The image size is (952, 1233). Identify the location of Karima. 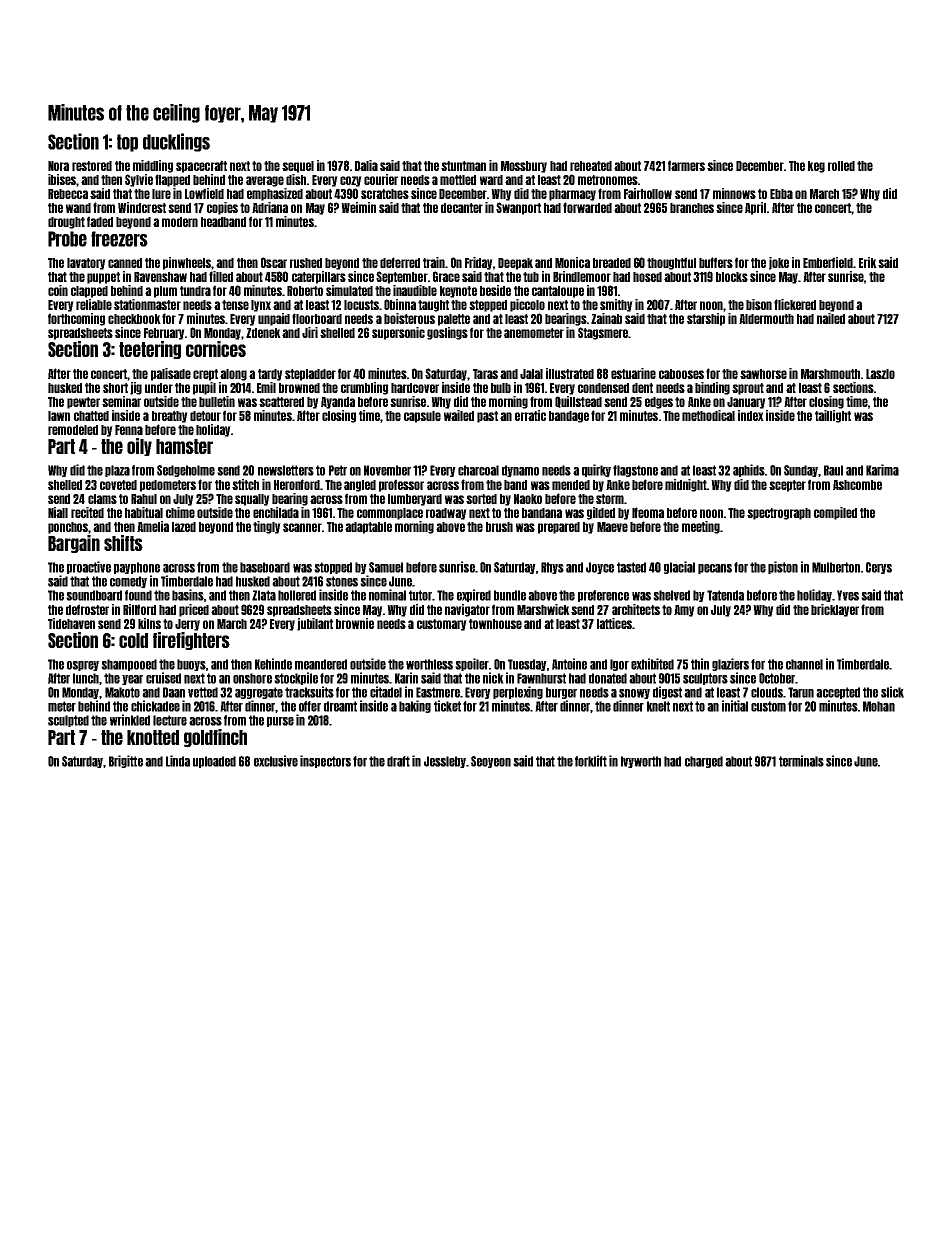
(882, 470).
